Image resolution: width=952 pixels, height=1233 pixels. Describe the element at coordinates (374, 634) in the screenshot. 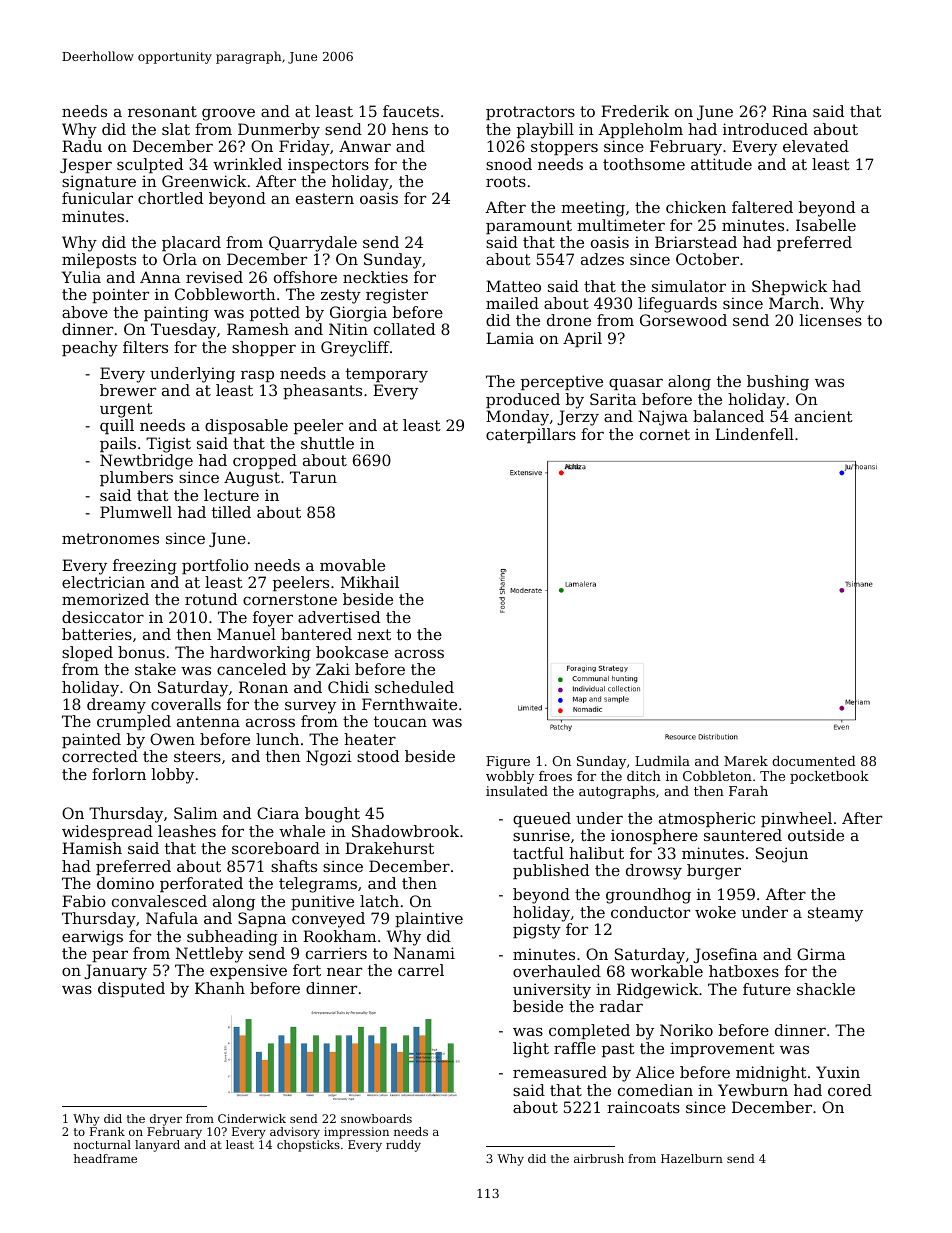

I see `next` at that location.
